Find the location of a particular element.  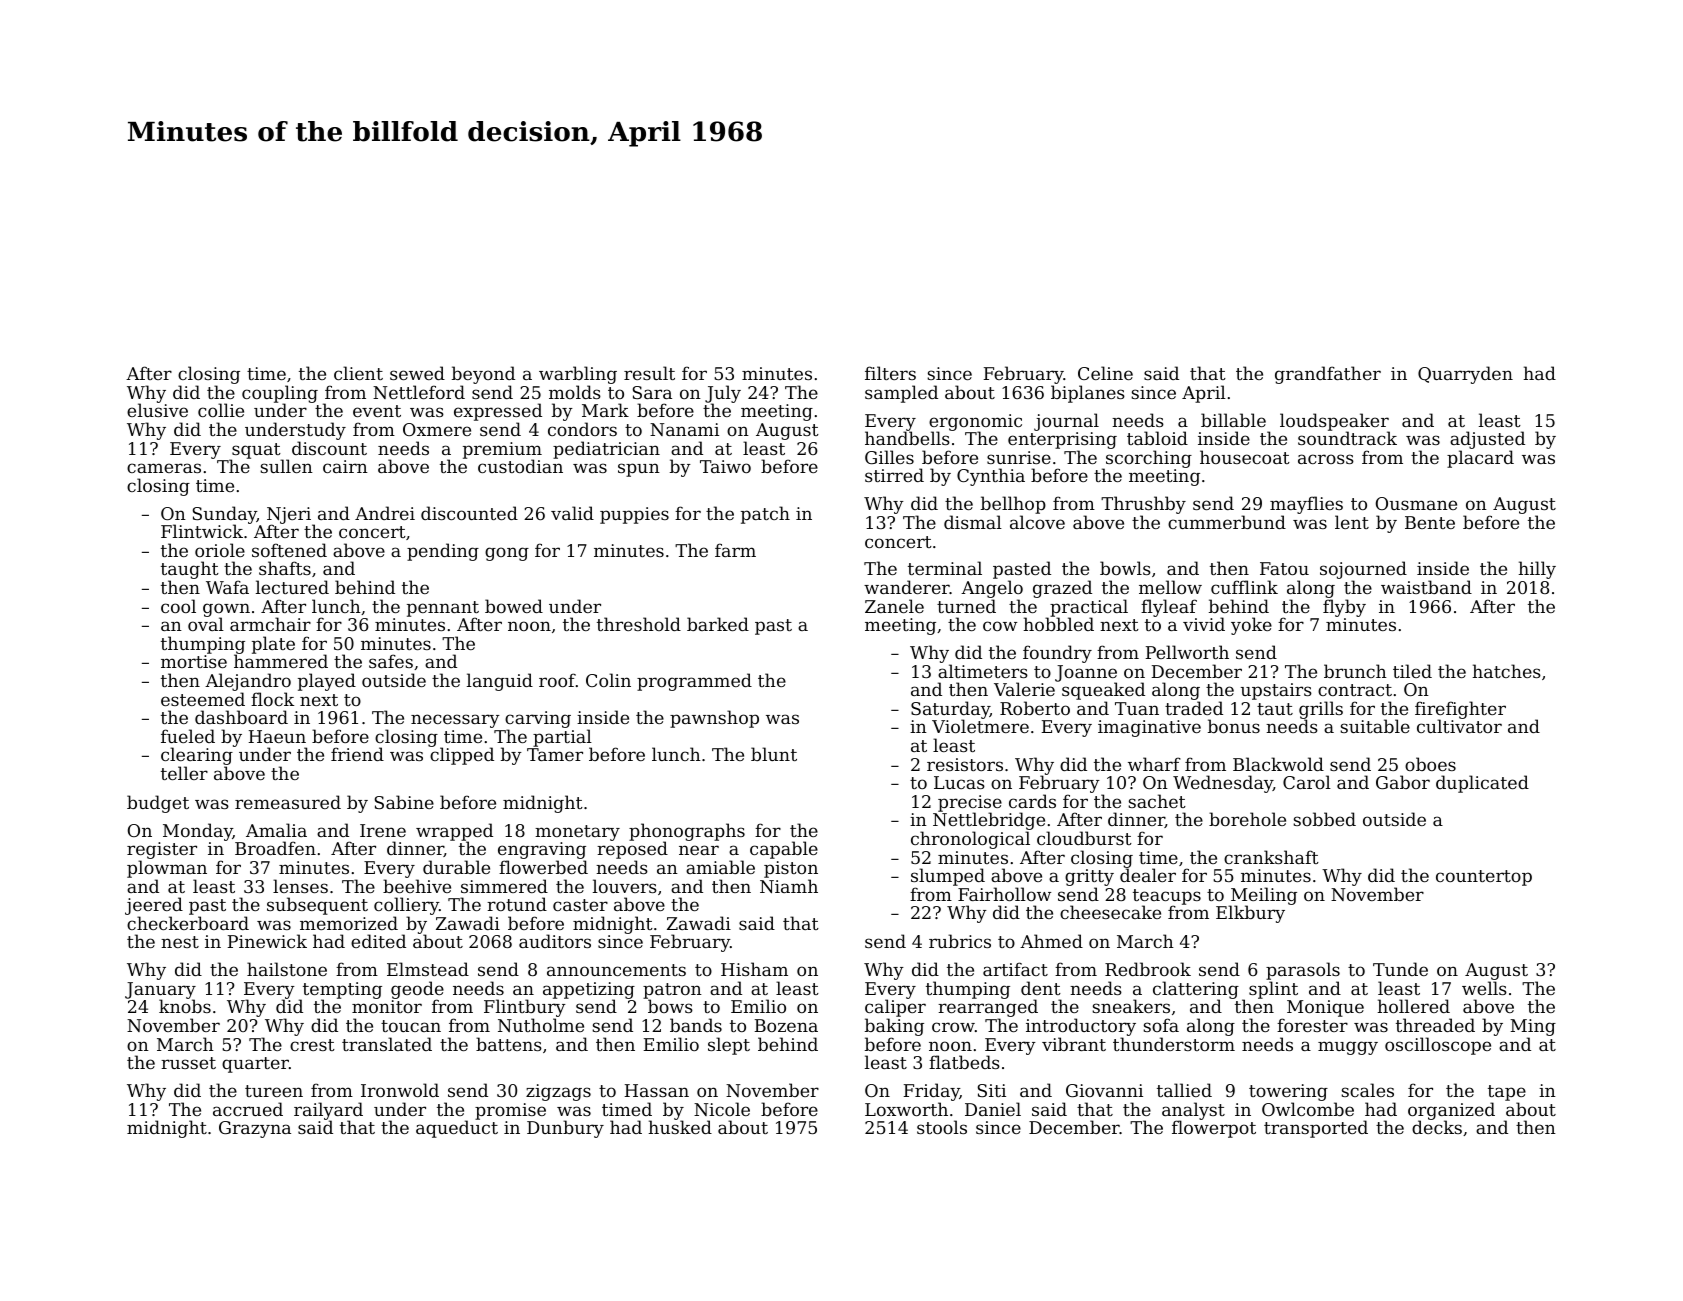

programmed is located at coordinates (694, 682).
